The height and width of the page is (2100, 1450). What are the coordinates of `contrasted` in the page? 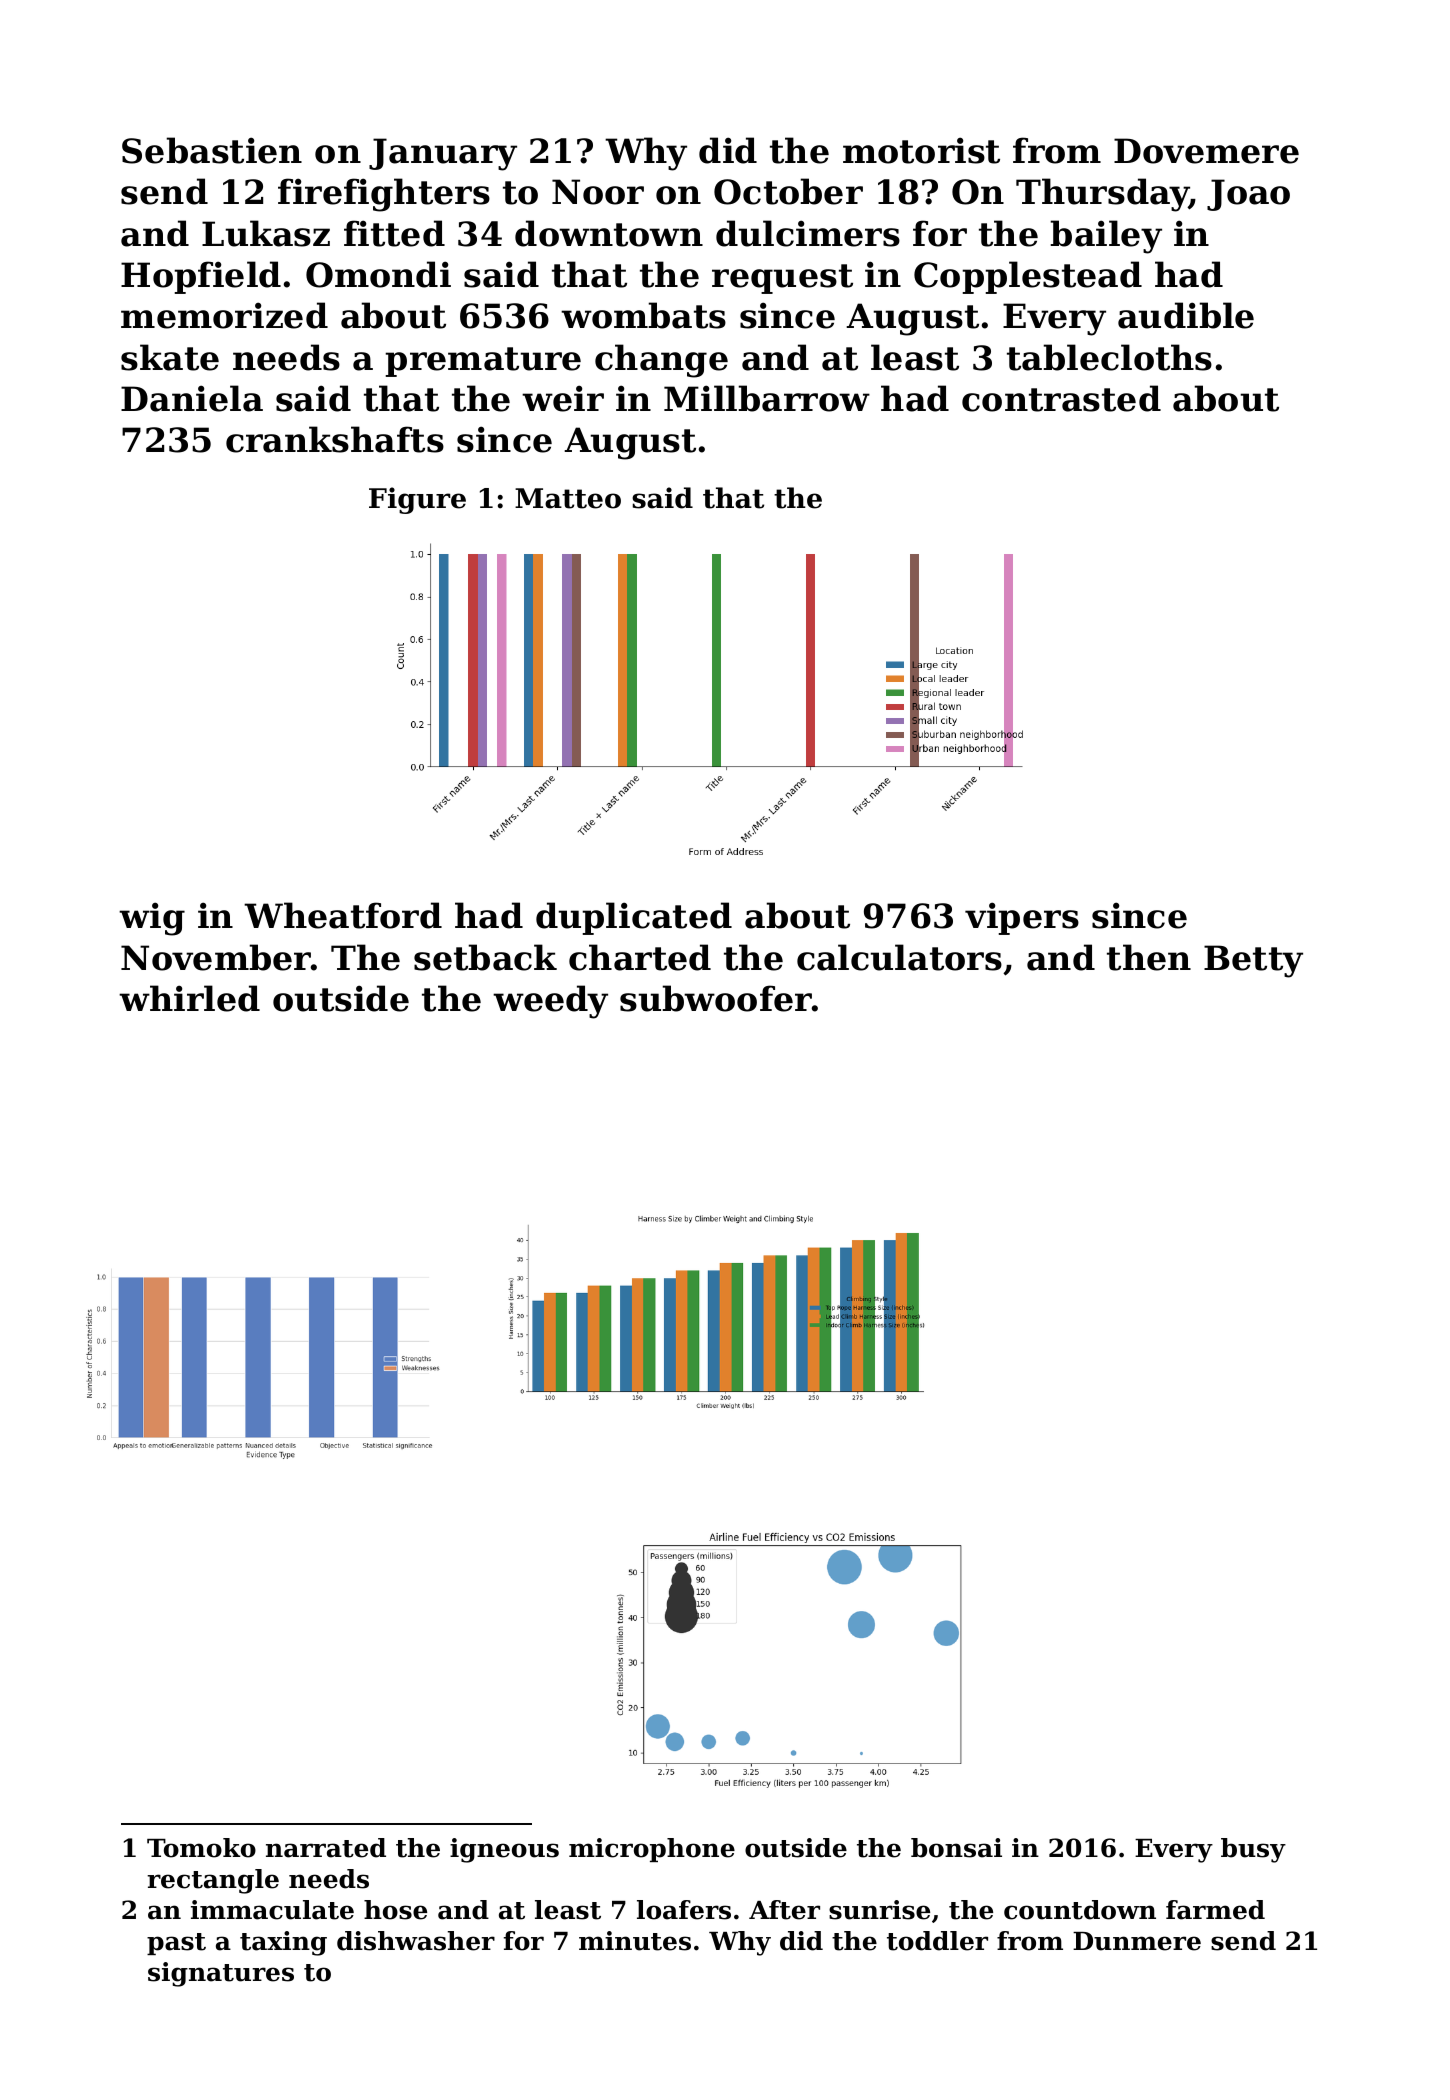 It's located at (1061, 398).
